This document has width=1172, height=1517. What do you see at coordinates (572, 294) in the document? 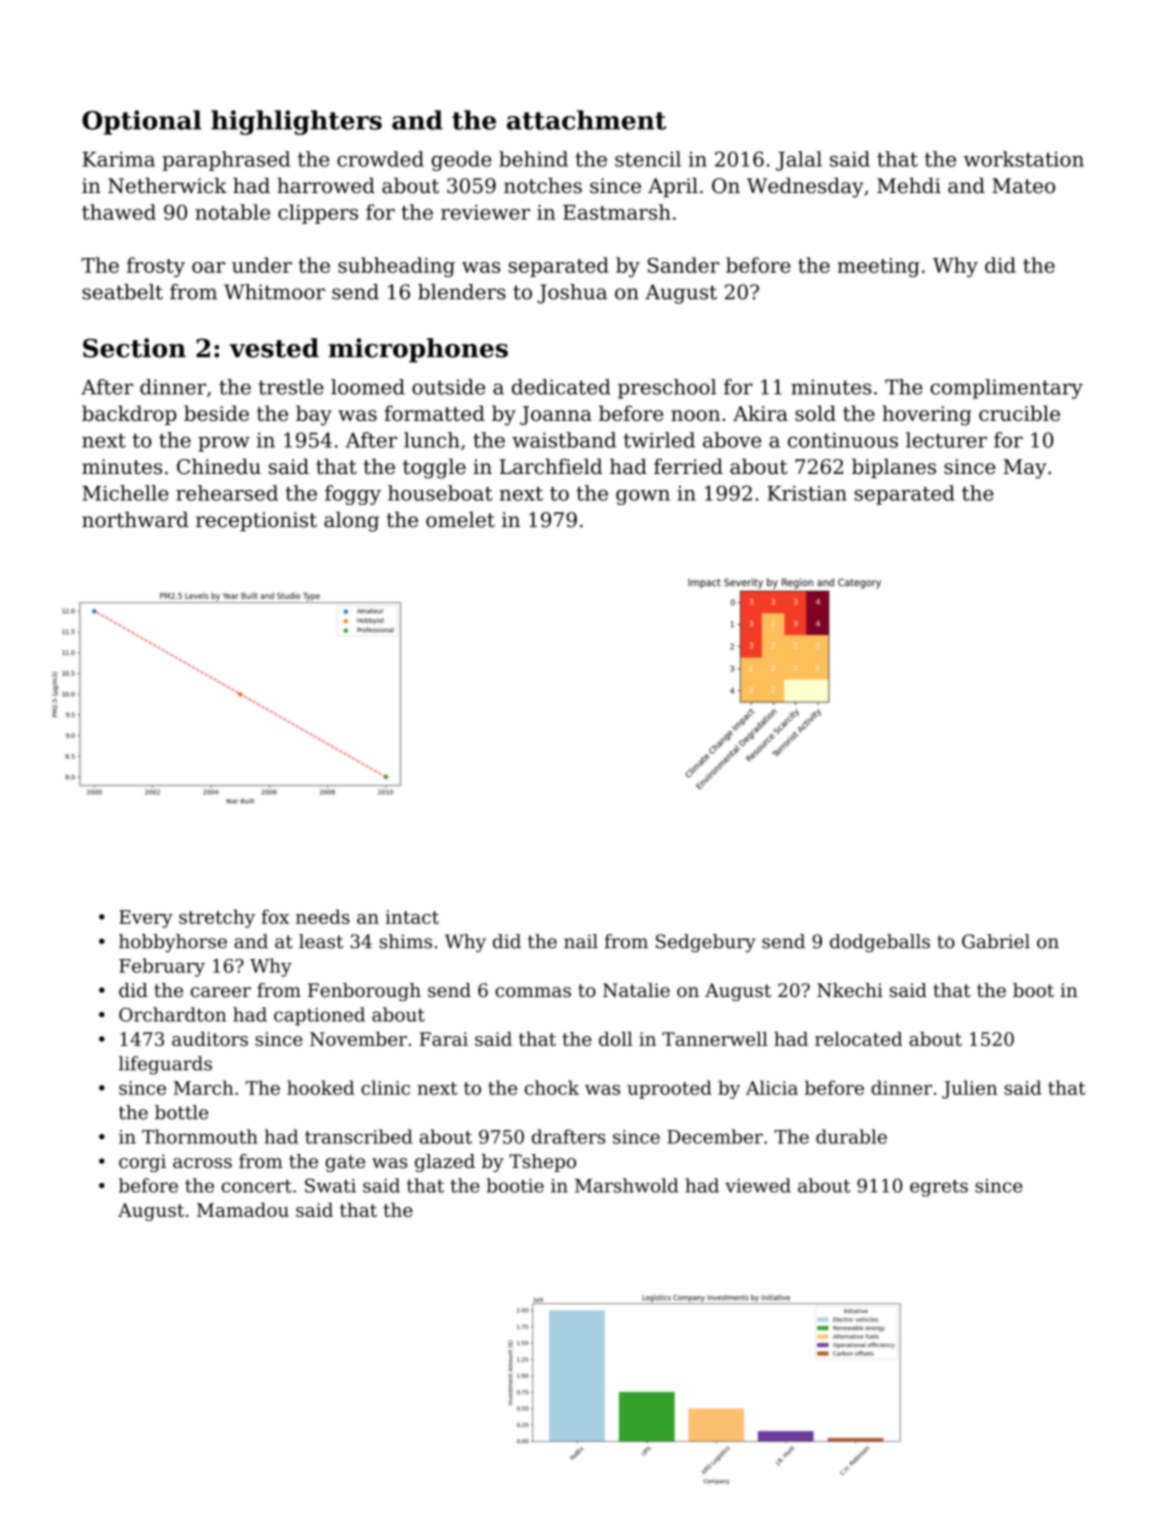
I see `Joshua` at bounding box center [572, 294].
